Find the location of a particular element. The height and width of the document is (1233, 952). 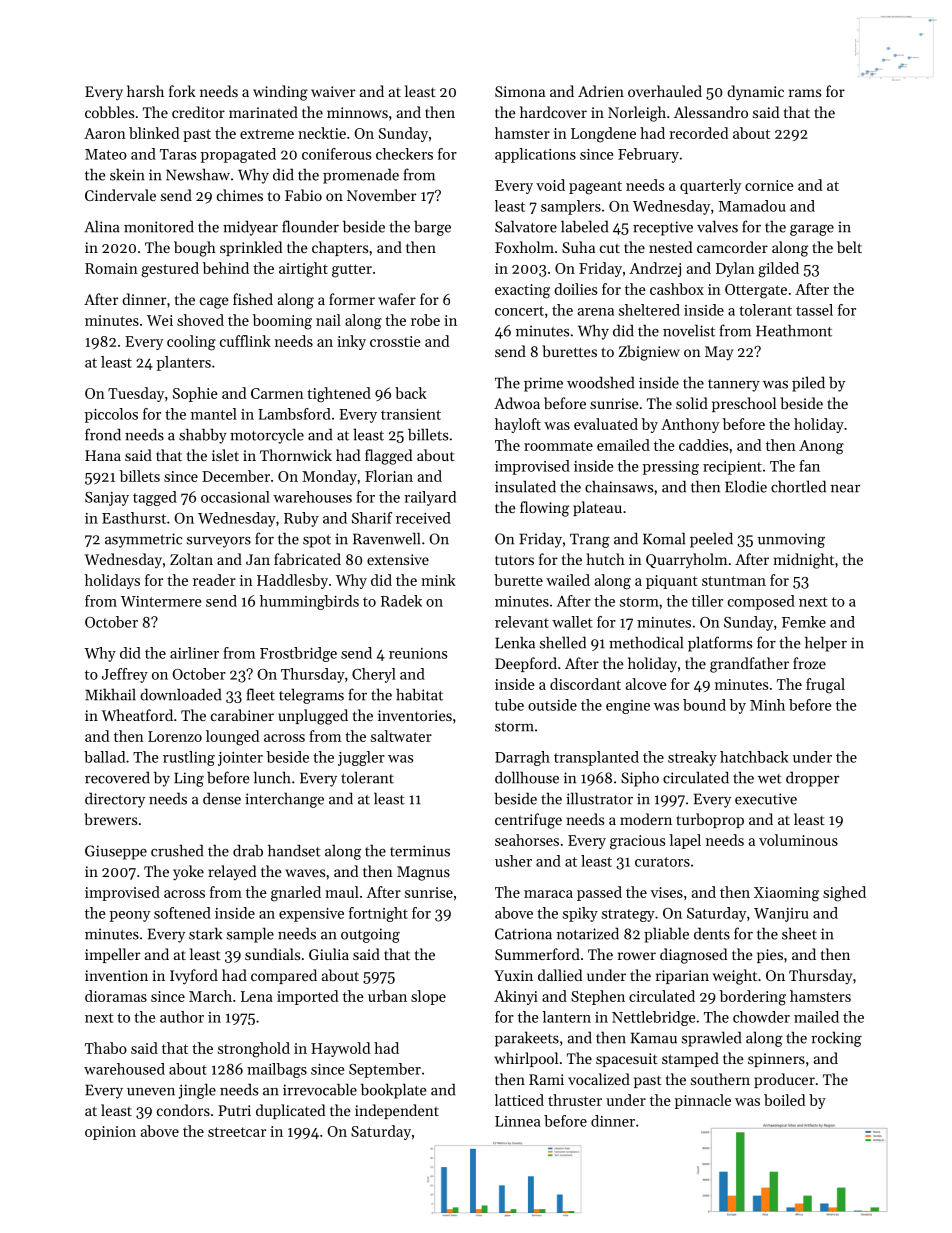

Zbigniew is located at coordinates (649, 353).
